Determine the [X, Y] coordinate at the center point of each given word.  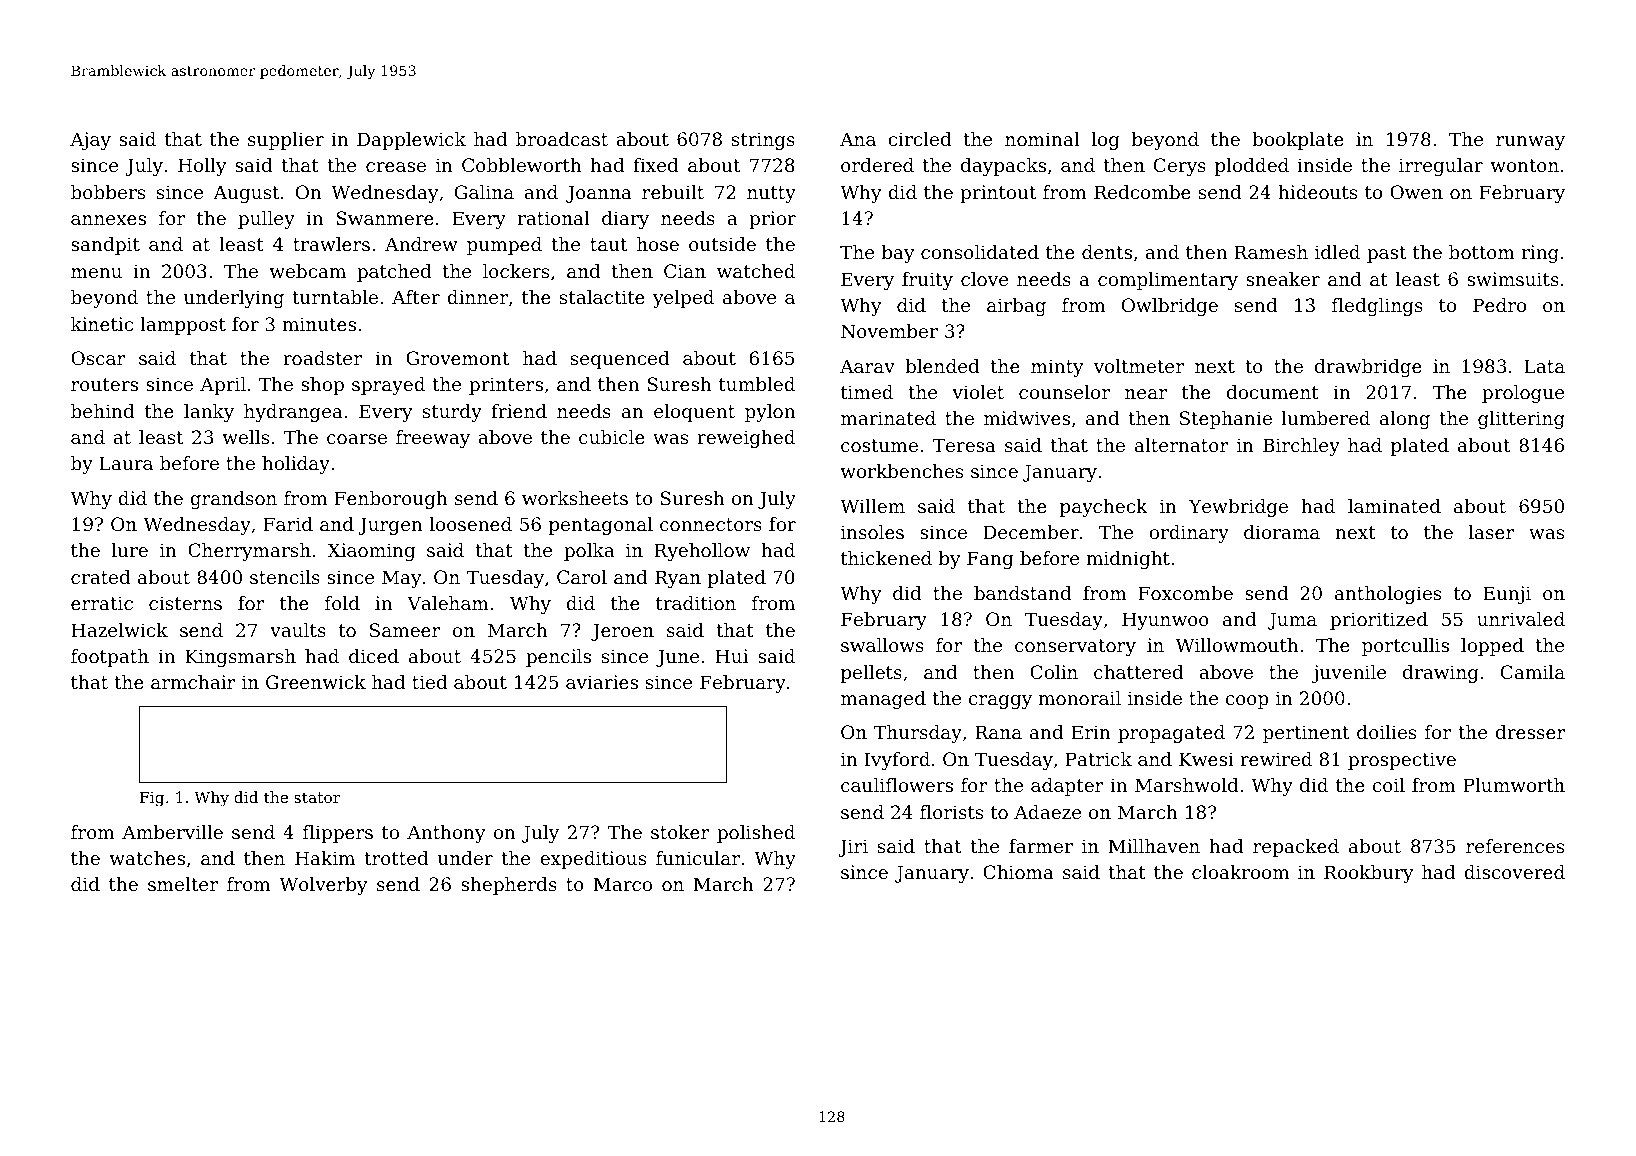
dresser [1531, 732]
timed [867, 392]
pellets [871, 674]
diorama [1282, 532]
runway [1530, 143]
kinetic [102, 324]
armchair [193, 682]
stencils [285, 577]
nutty [771, 194]
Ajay [90, 141]
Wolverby [323, 886]
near [1146, 394]
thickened [886, 558]
